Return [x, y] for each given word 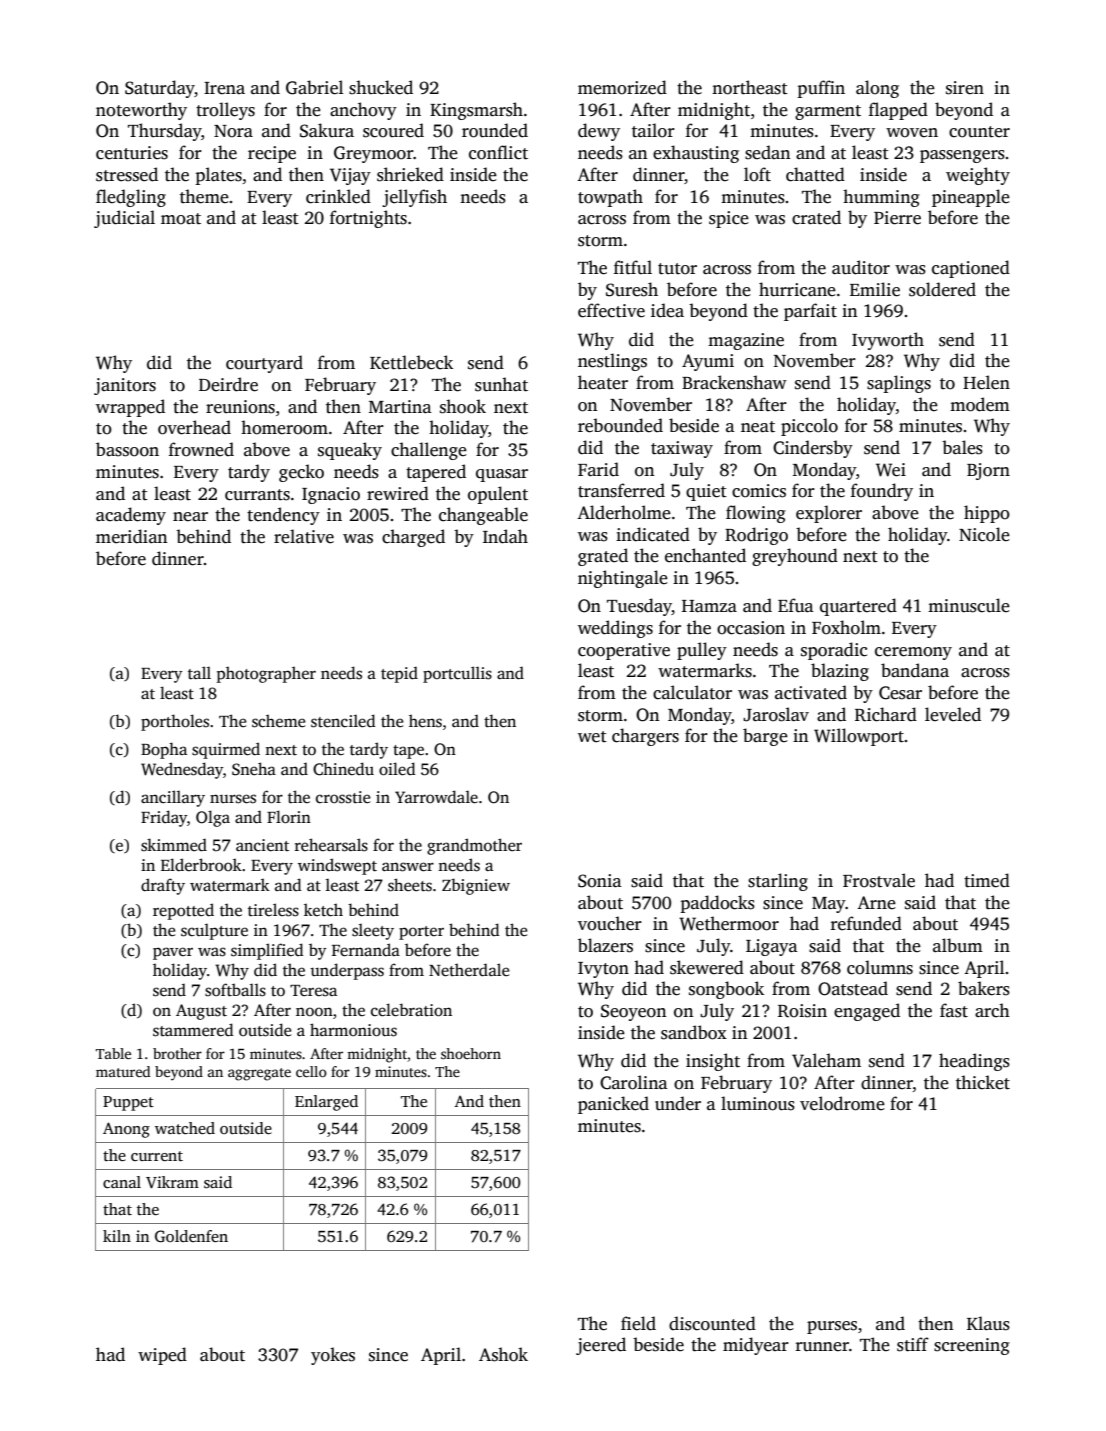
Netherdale [469, 970]
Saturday [160, 89]
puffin [821, 89]
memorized [622, 87]
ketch [323, 910]
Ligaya [772, 947]
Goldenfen [191, 1236]
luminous [758, 1103]
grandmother [474, 846]
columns [880, 967]
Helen [986, 382]
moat [181, 219]
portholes [175, 722]
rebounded [620, 425]
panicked [613, 1105]
